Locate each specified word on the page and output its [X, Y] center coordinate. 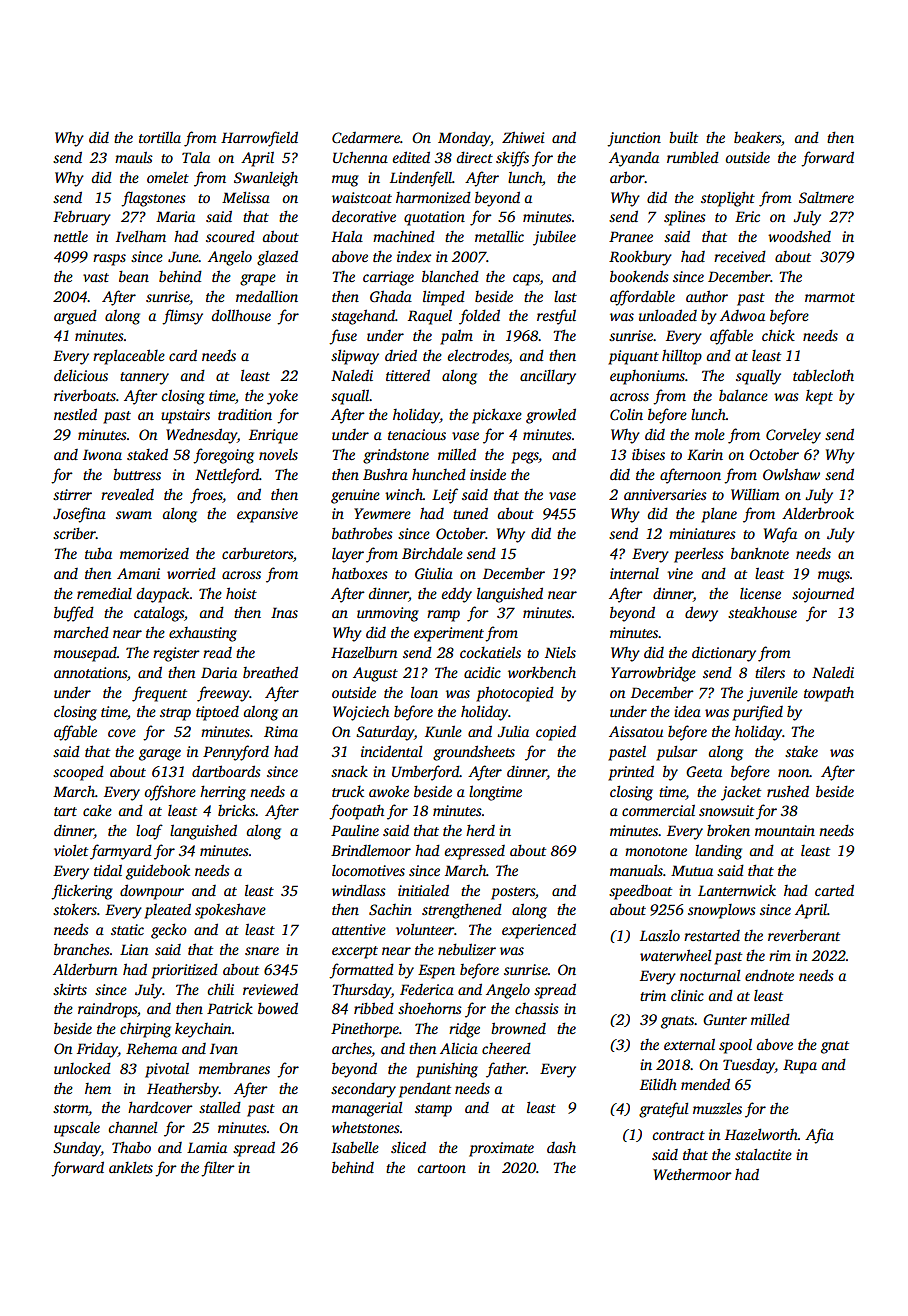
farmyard [121, 852]
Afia [819, 1136]
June [183, 256]
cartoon [441, 1168]
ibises [648, 454]
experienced [539, 931]
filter [218, 1169]
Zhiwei [523, 137]
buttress [137, 474]
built [683, 137]
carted [834, 890]
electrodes [478, 356]
